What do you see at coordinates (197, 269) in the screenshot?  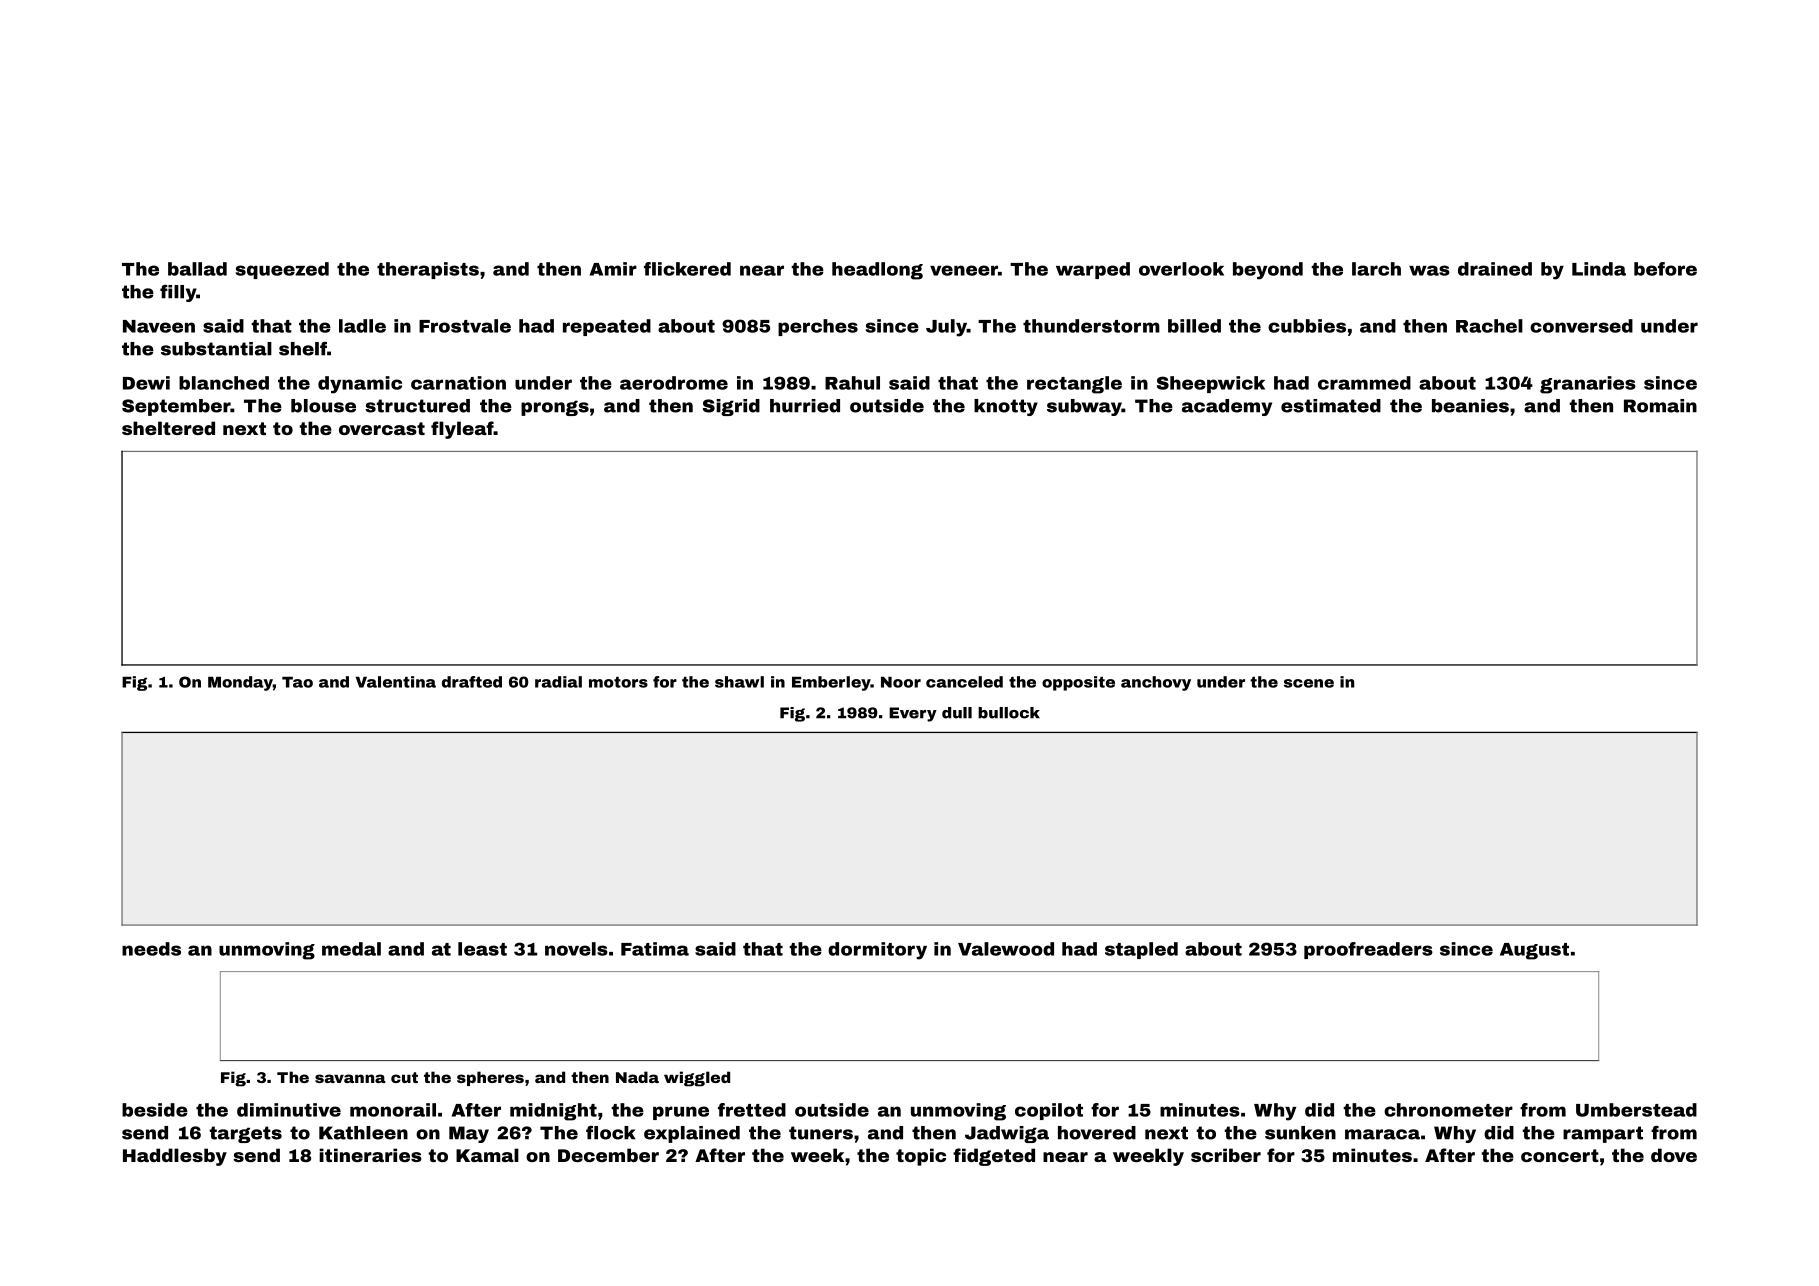 I see `ballad` at bounding box center [197, 269].
